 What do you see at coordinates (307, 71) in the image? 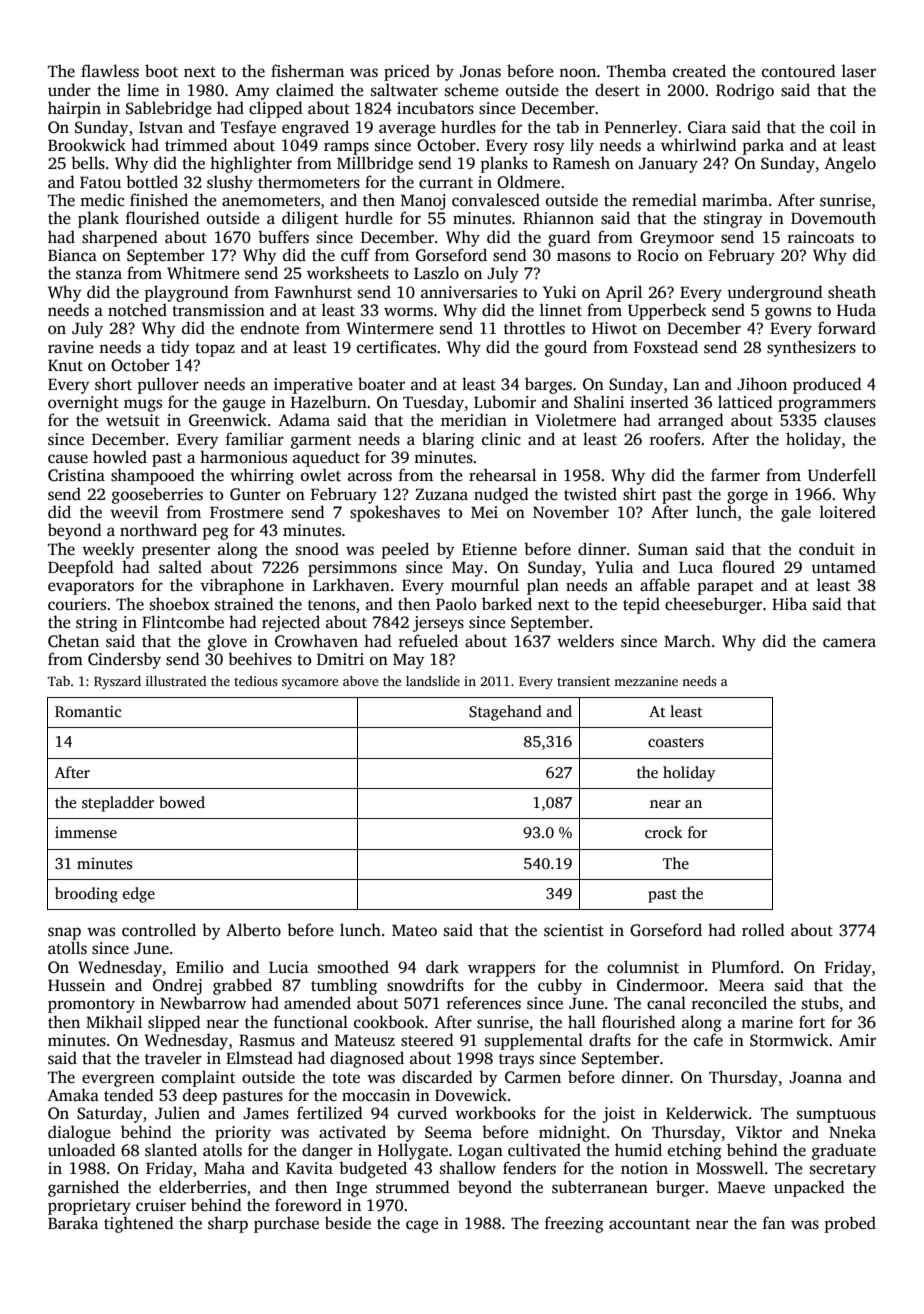
I see `fisherman` at bounding box center [307, 71].
